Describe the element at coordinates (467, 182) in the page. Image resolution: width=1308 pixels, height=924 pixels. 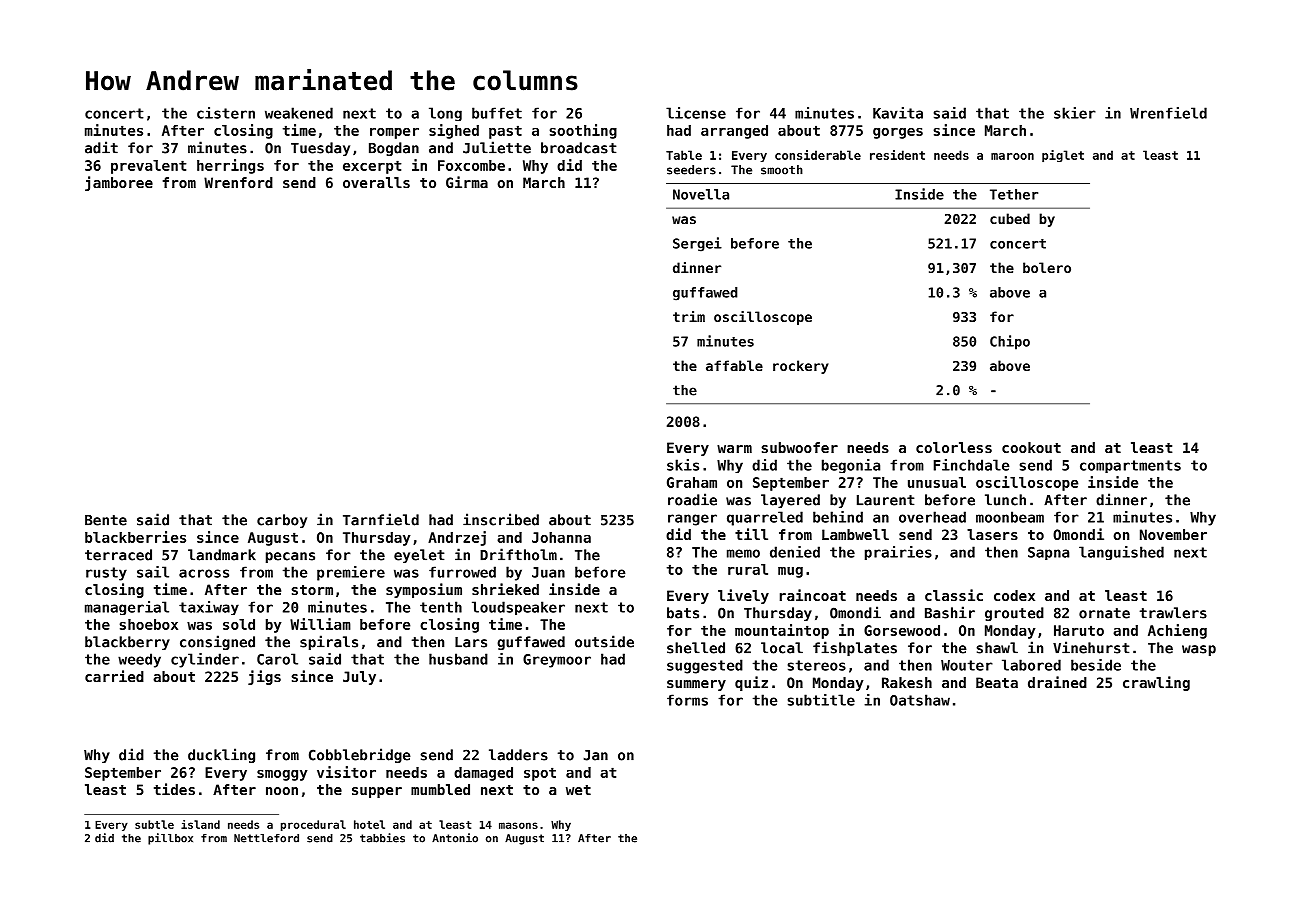
I see `Girma` at that location.
